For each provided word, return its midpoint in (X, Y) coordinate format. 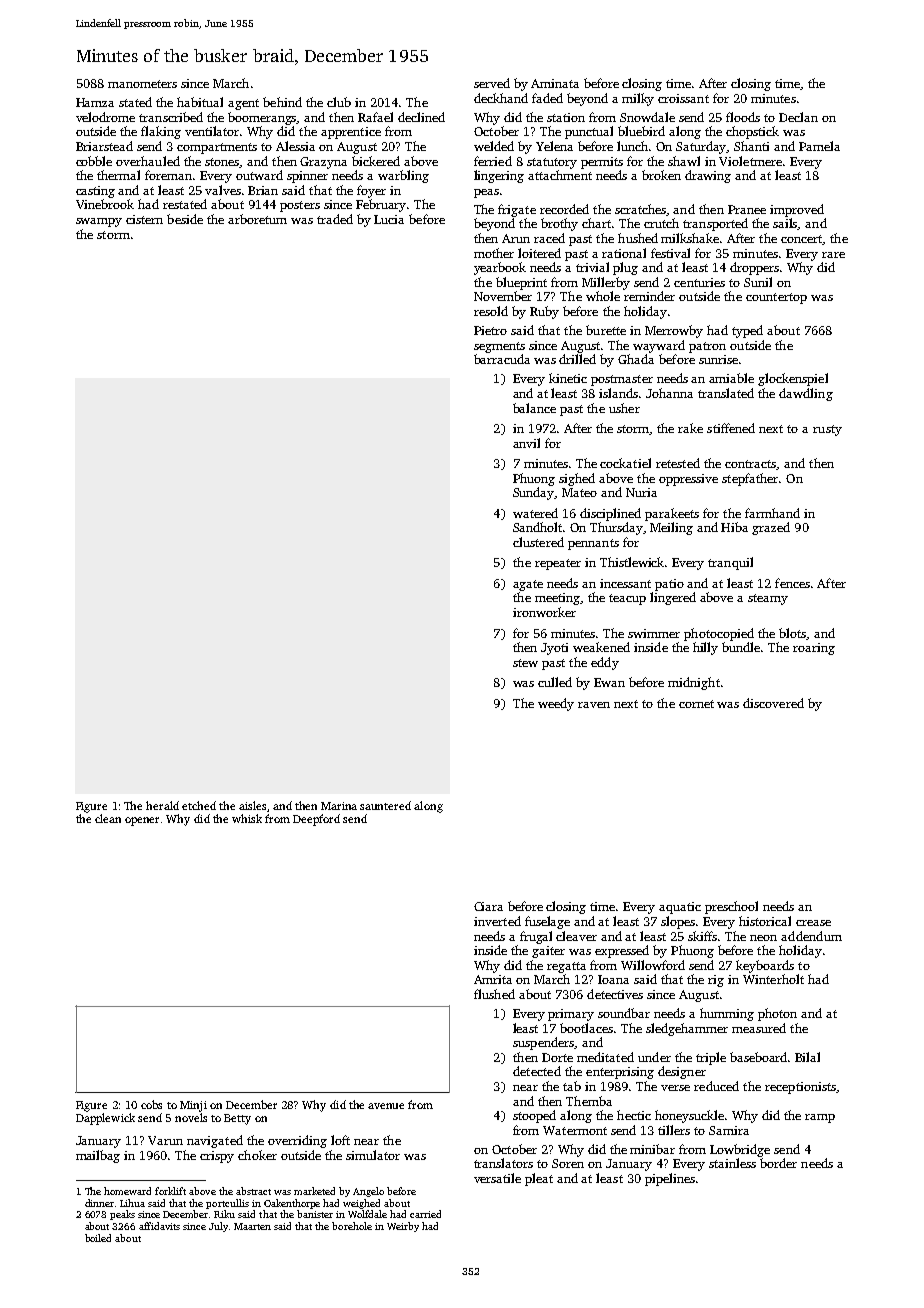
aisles (252, 805)
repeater (558, 564)
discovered (773, 703)
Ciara (488, 906)
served (492, 83)
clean (108, 818)
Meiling (671, 528)
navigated (215, 1141)
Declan (798, 117)
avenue (386, 1106)
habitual (200, 102)
